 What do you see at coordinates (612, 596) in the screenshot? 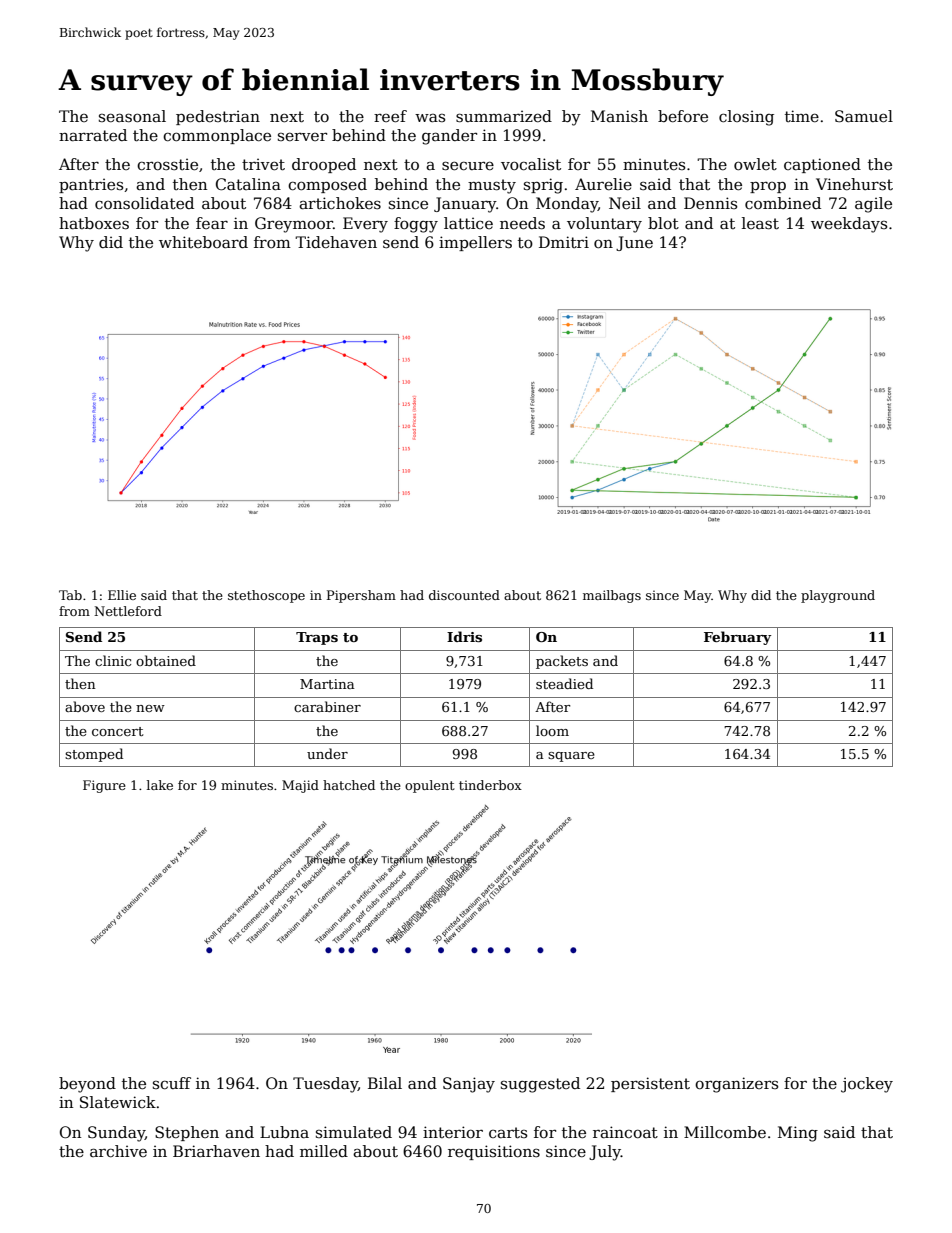
I see `mailbags` at bounding box center [612, 596].
